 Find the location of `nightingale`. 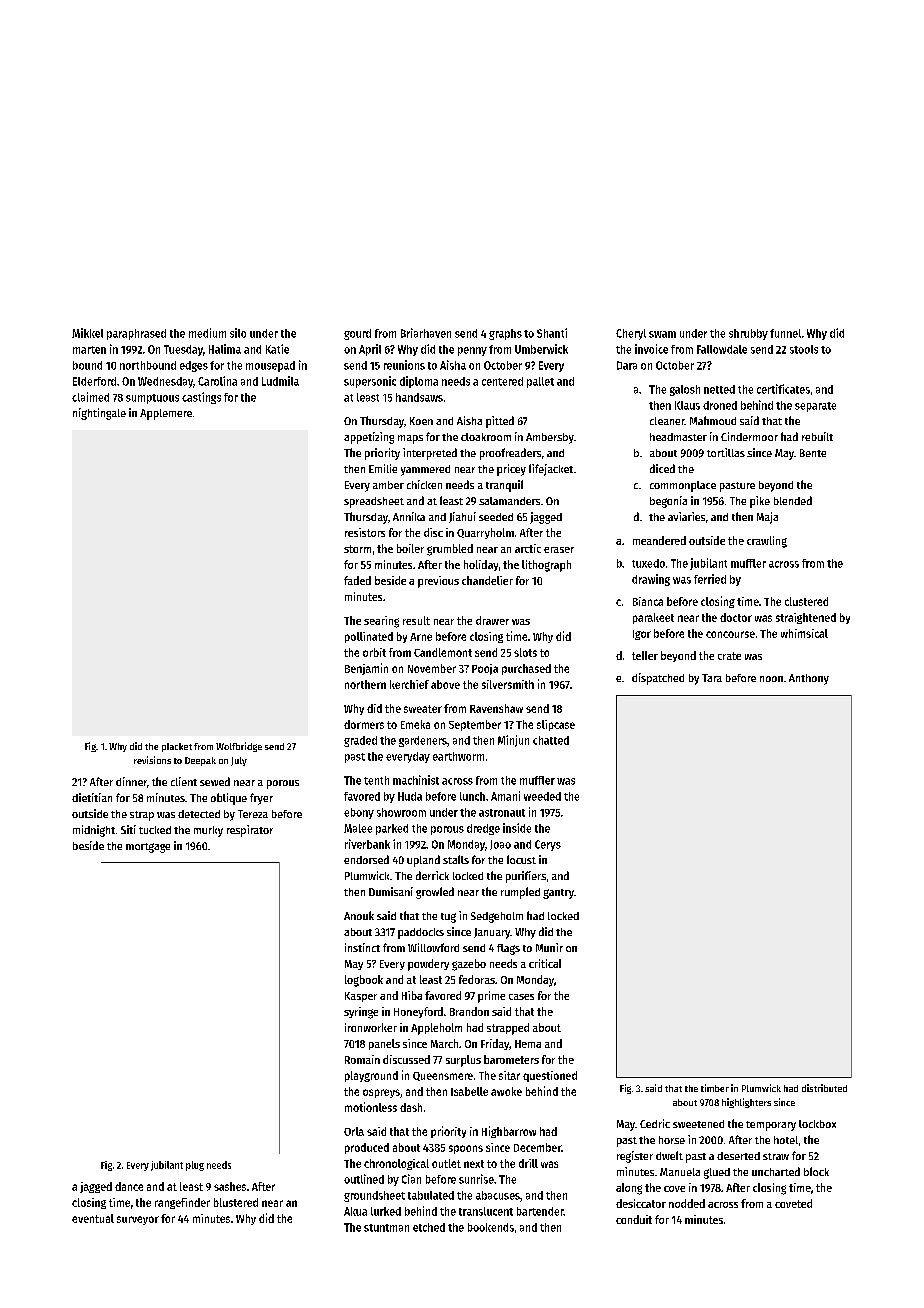

nightingale is located at coordinates (99, 414).
